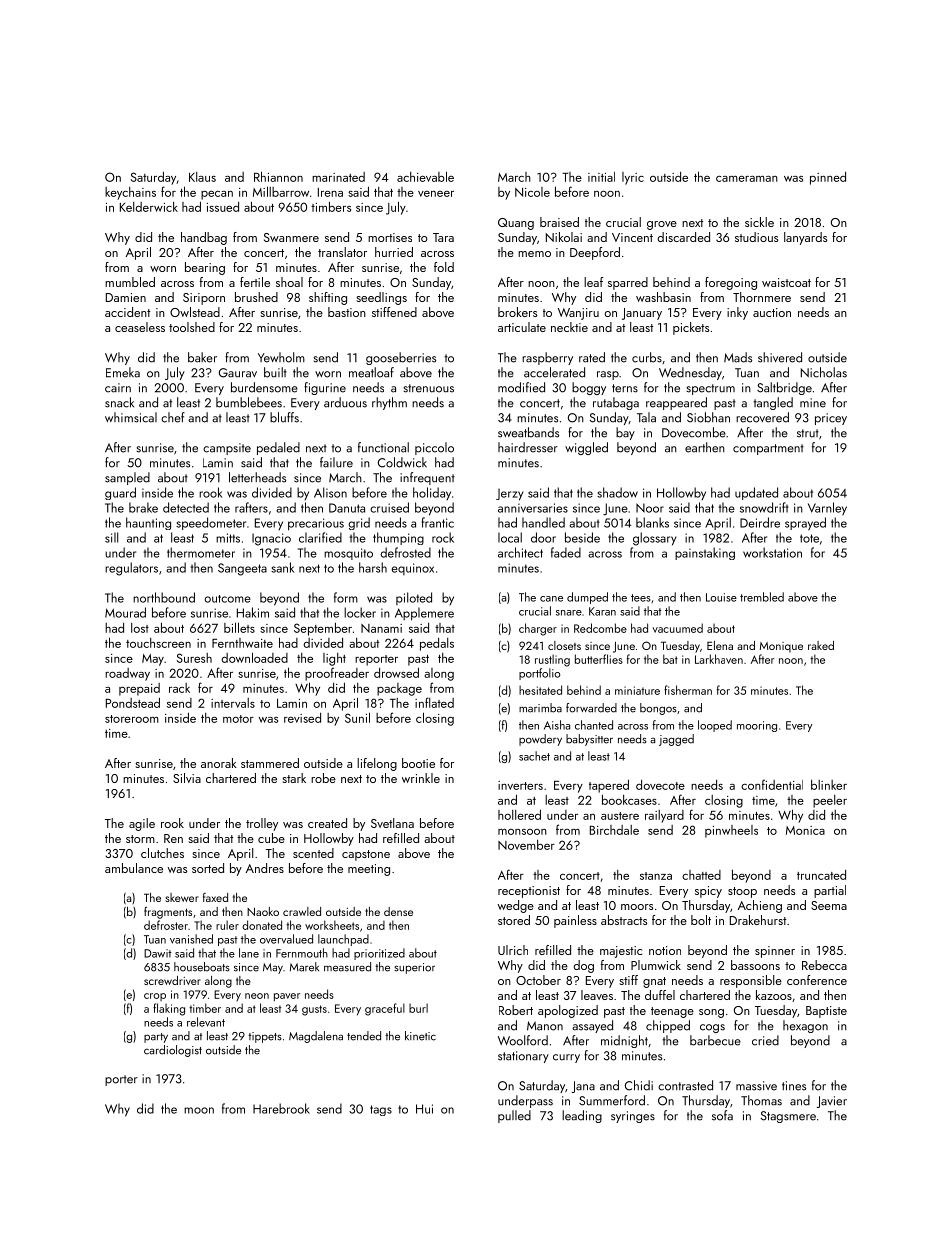 This image has height=1233, width=952. Describe the element at coordinates (521, 387) in the image. I see `modified` at that location.
